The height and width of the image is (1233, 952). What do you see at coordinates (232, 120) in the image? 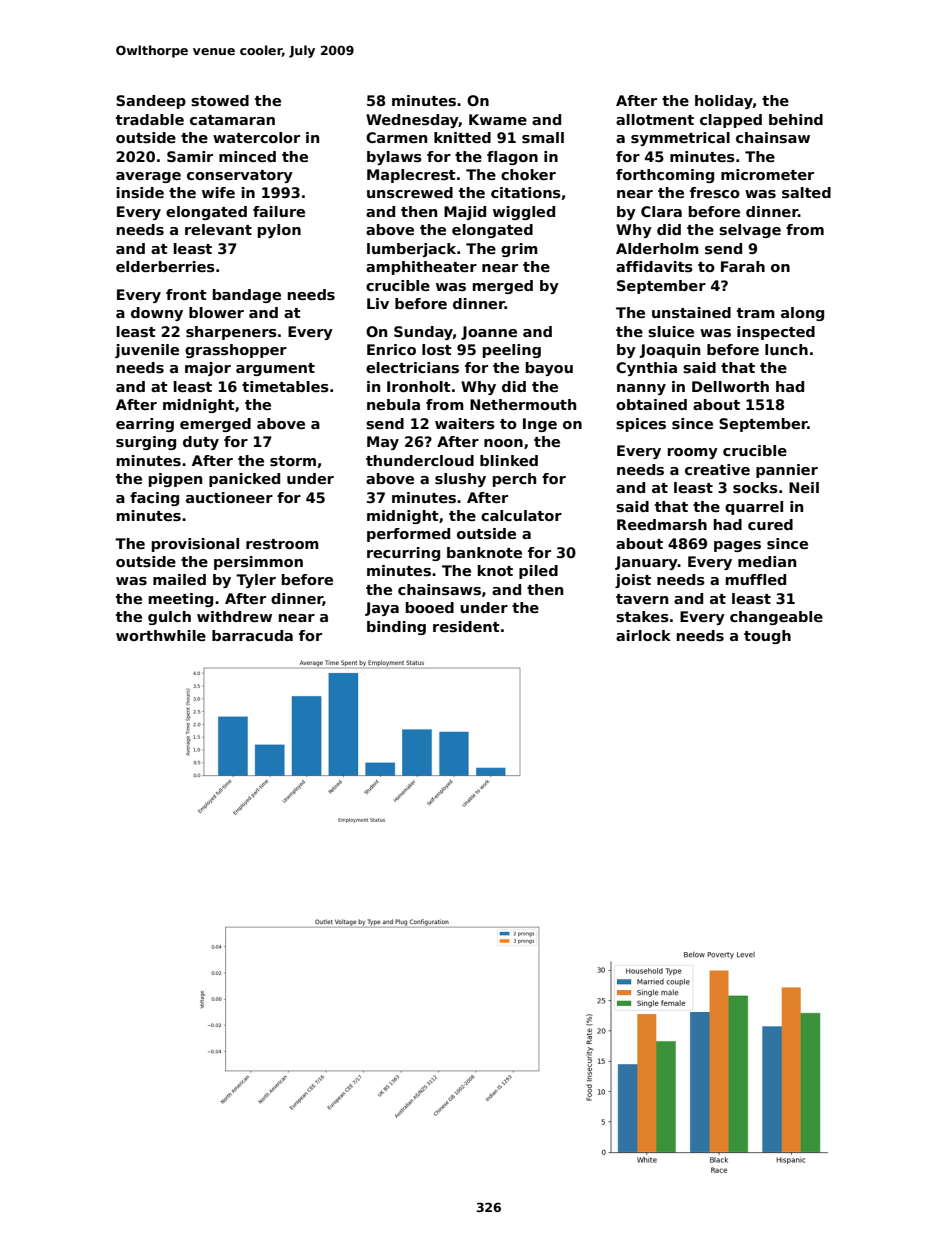
I see `catamaran` at bounding box center [232, 120].
